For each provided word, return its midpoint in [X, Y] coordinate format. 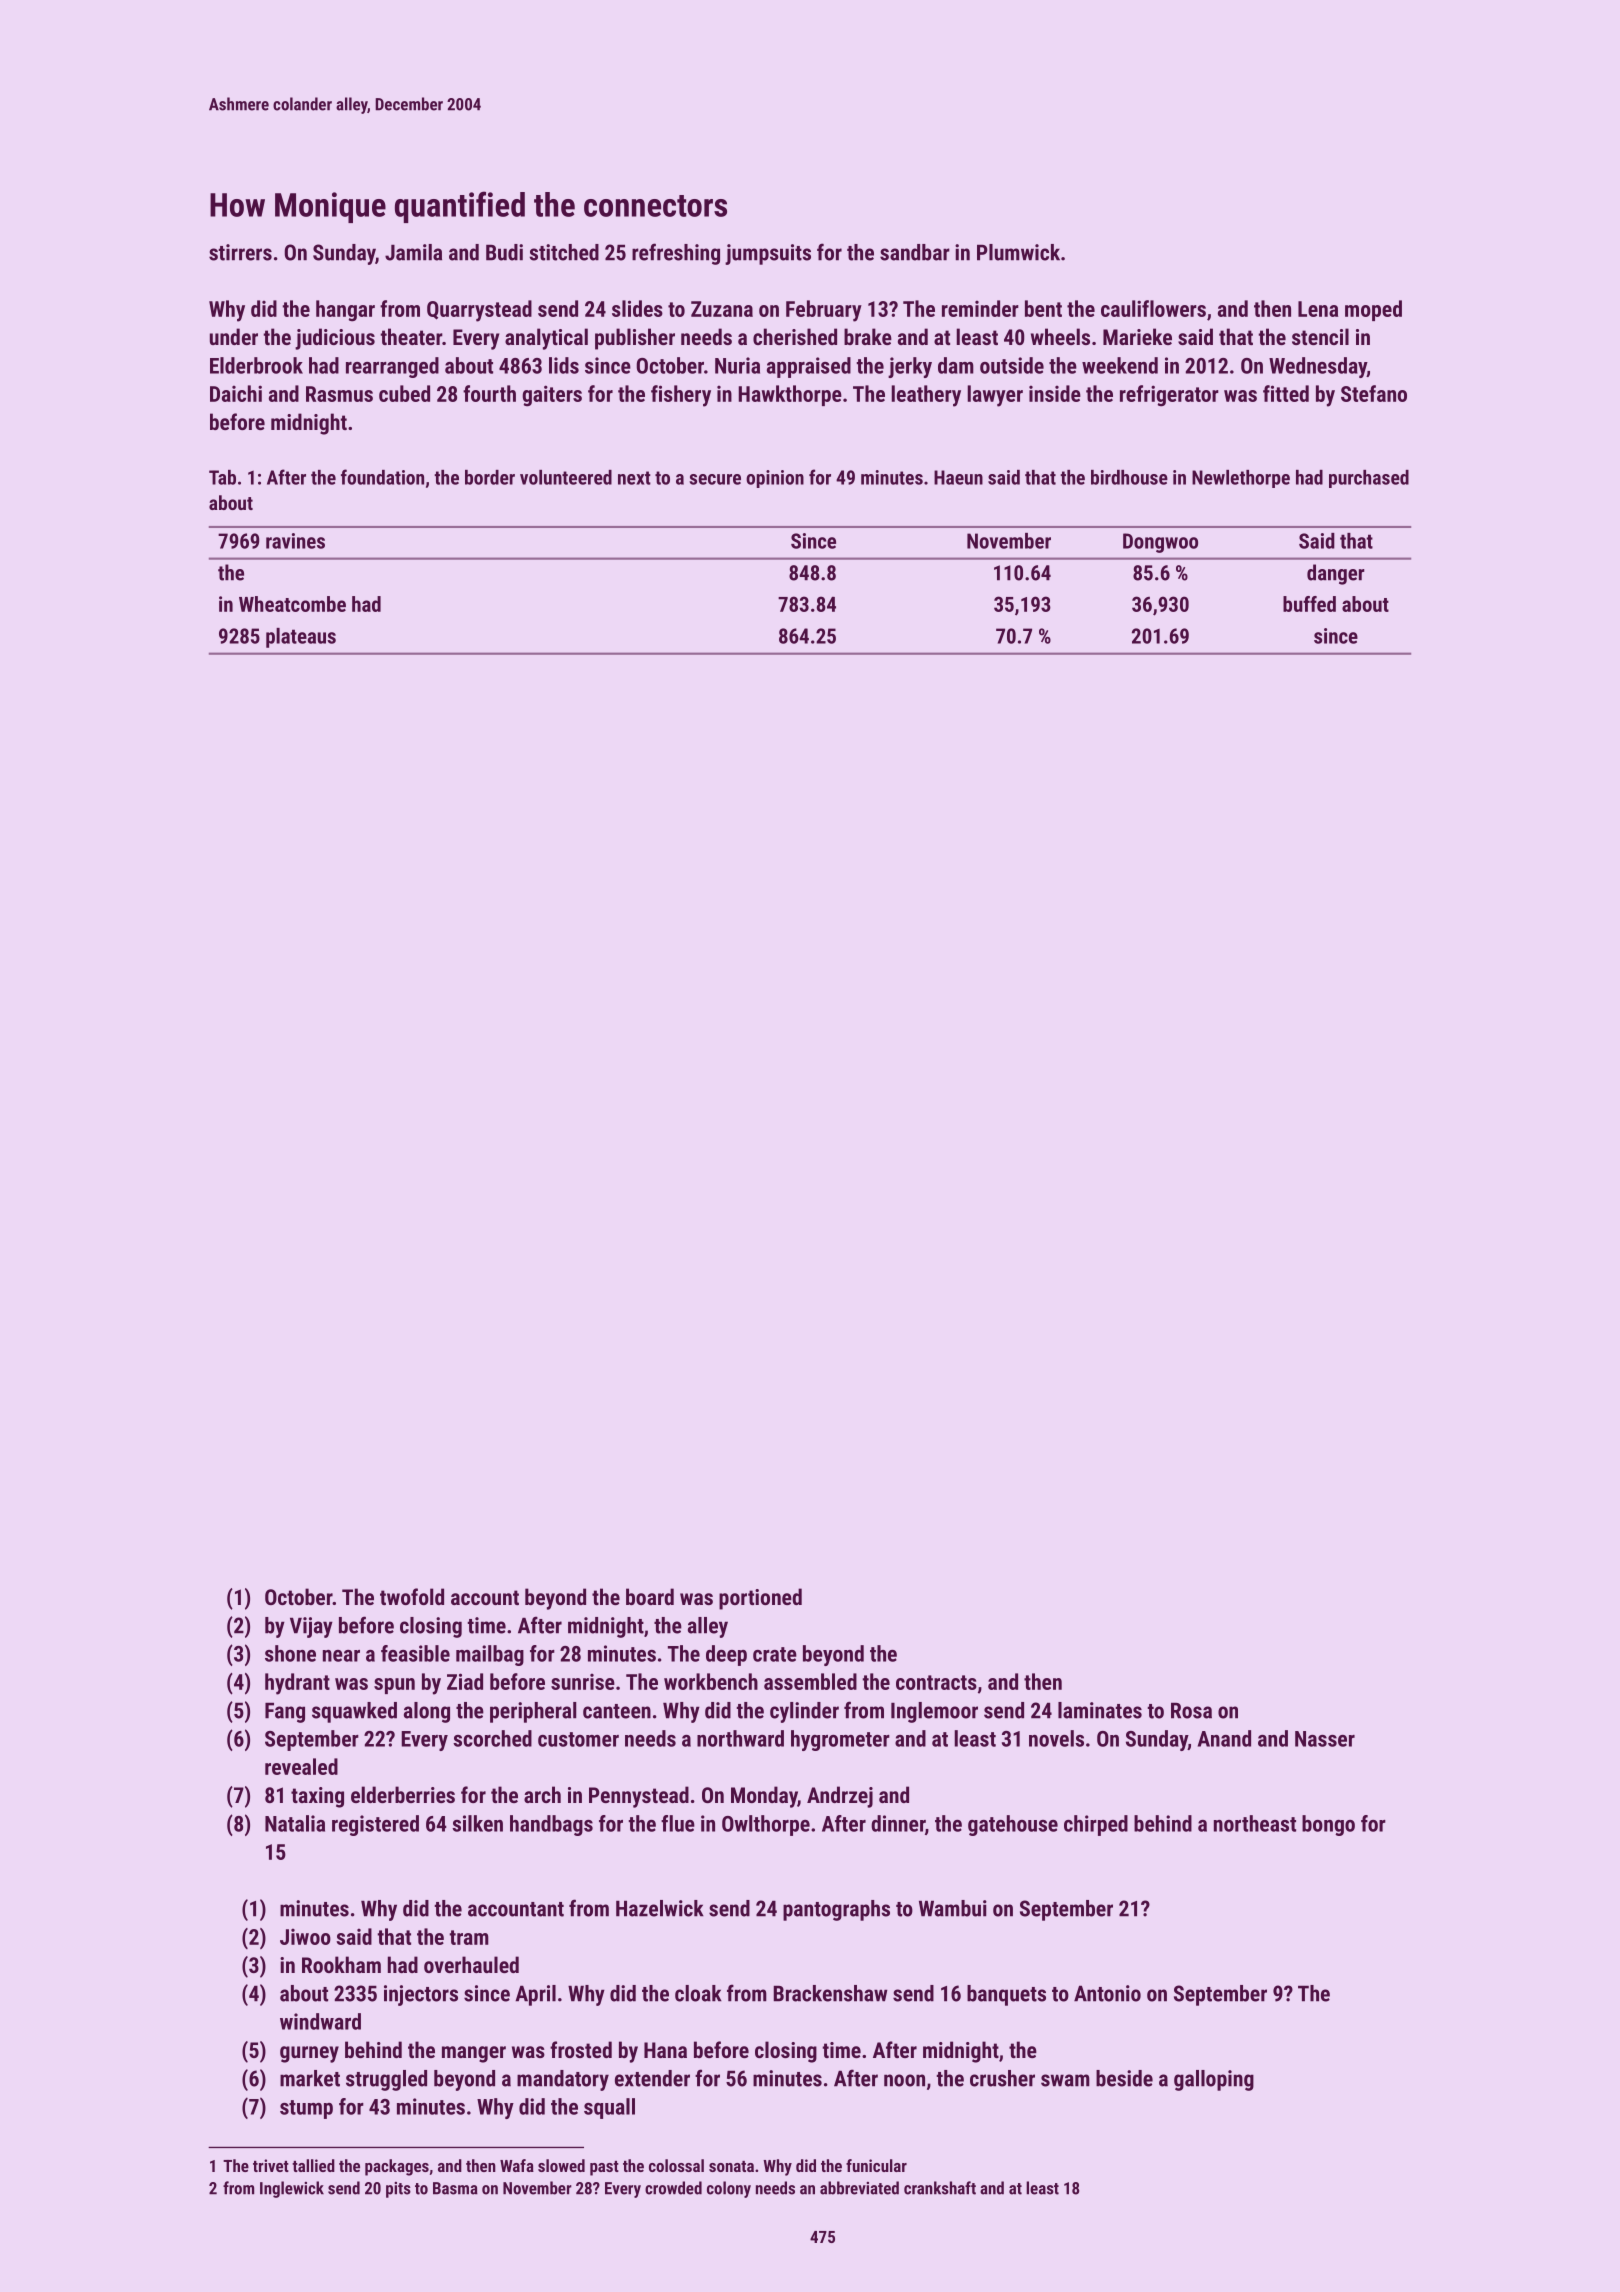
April [535, 1995]
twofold [412, 1596]
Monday [764, 1797]
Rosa [1191, 1711]
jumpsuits [768, 254]
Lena [1318, 309]
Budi [504, 252]
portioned [760, 1599]
